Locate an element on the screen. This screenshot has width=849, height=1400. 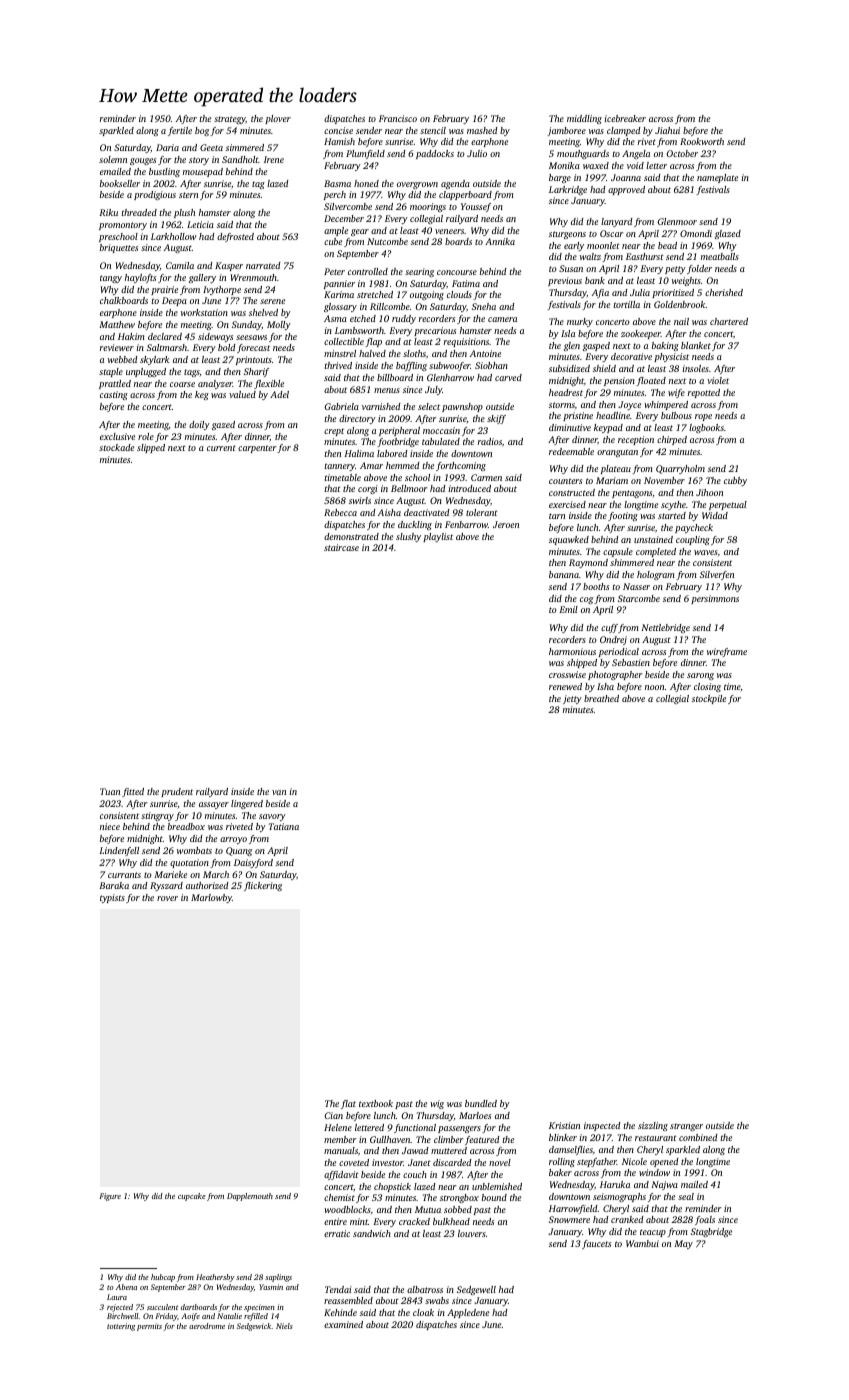
narrated is located at coordinates (263, 265).
